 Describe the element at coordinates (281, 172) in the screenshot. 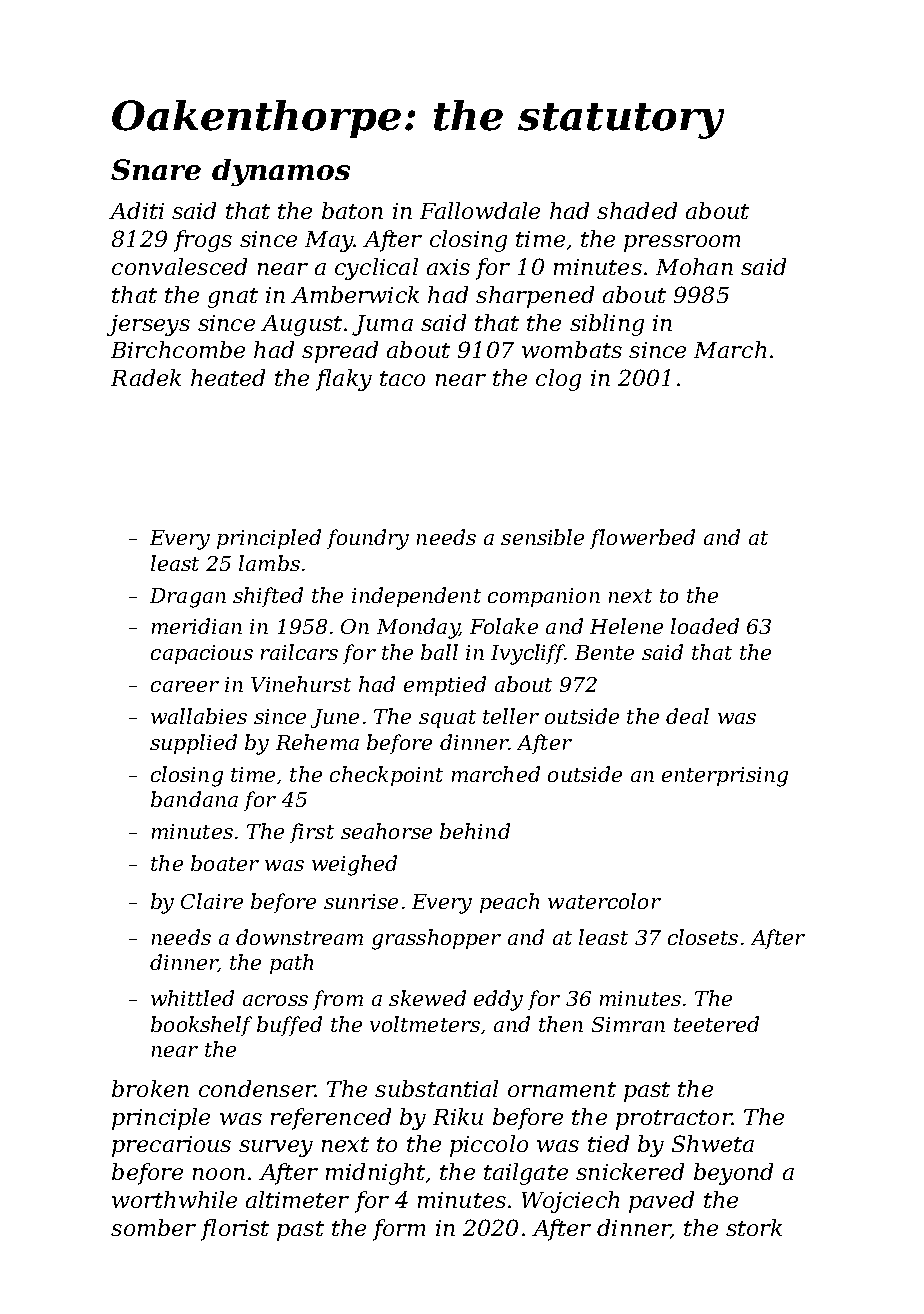

I see `dynamos` at that location.
